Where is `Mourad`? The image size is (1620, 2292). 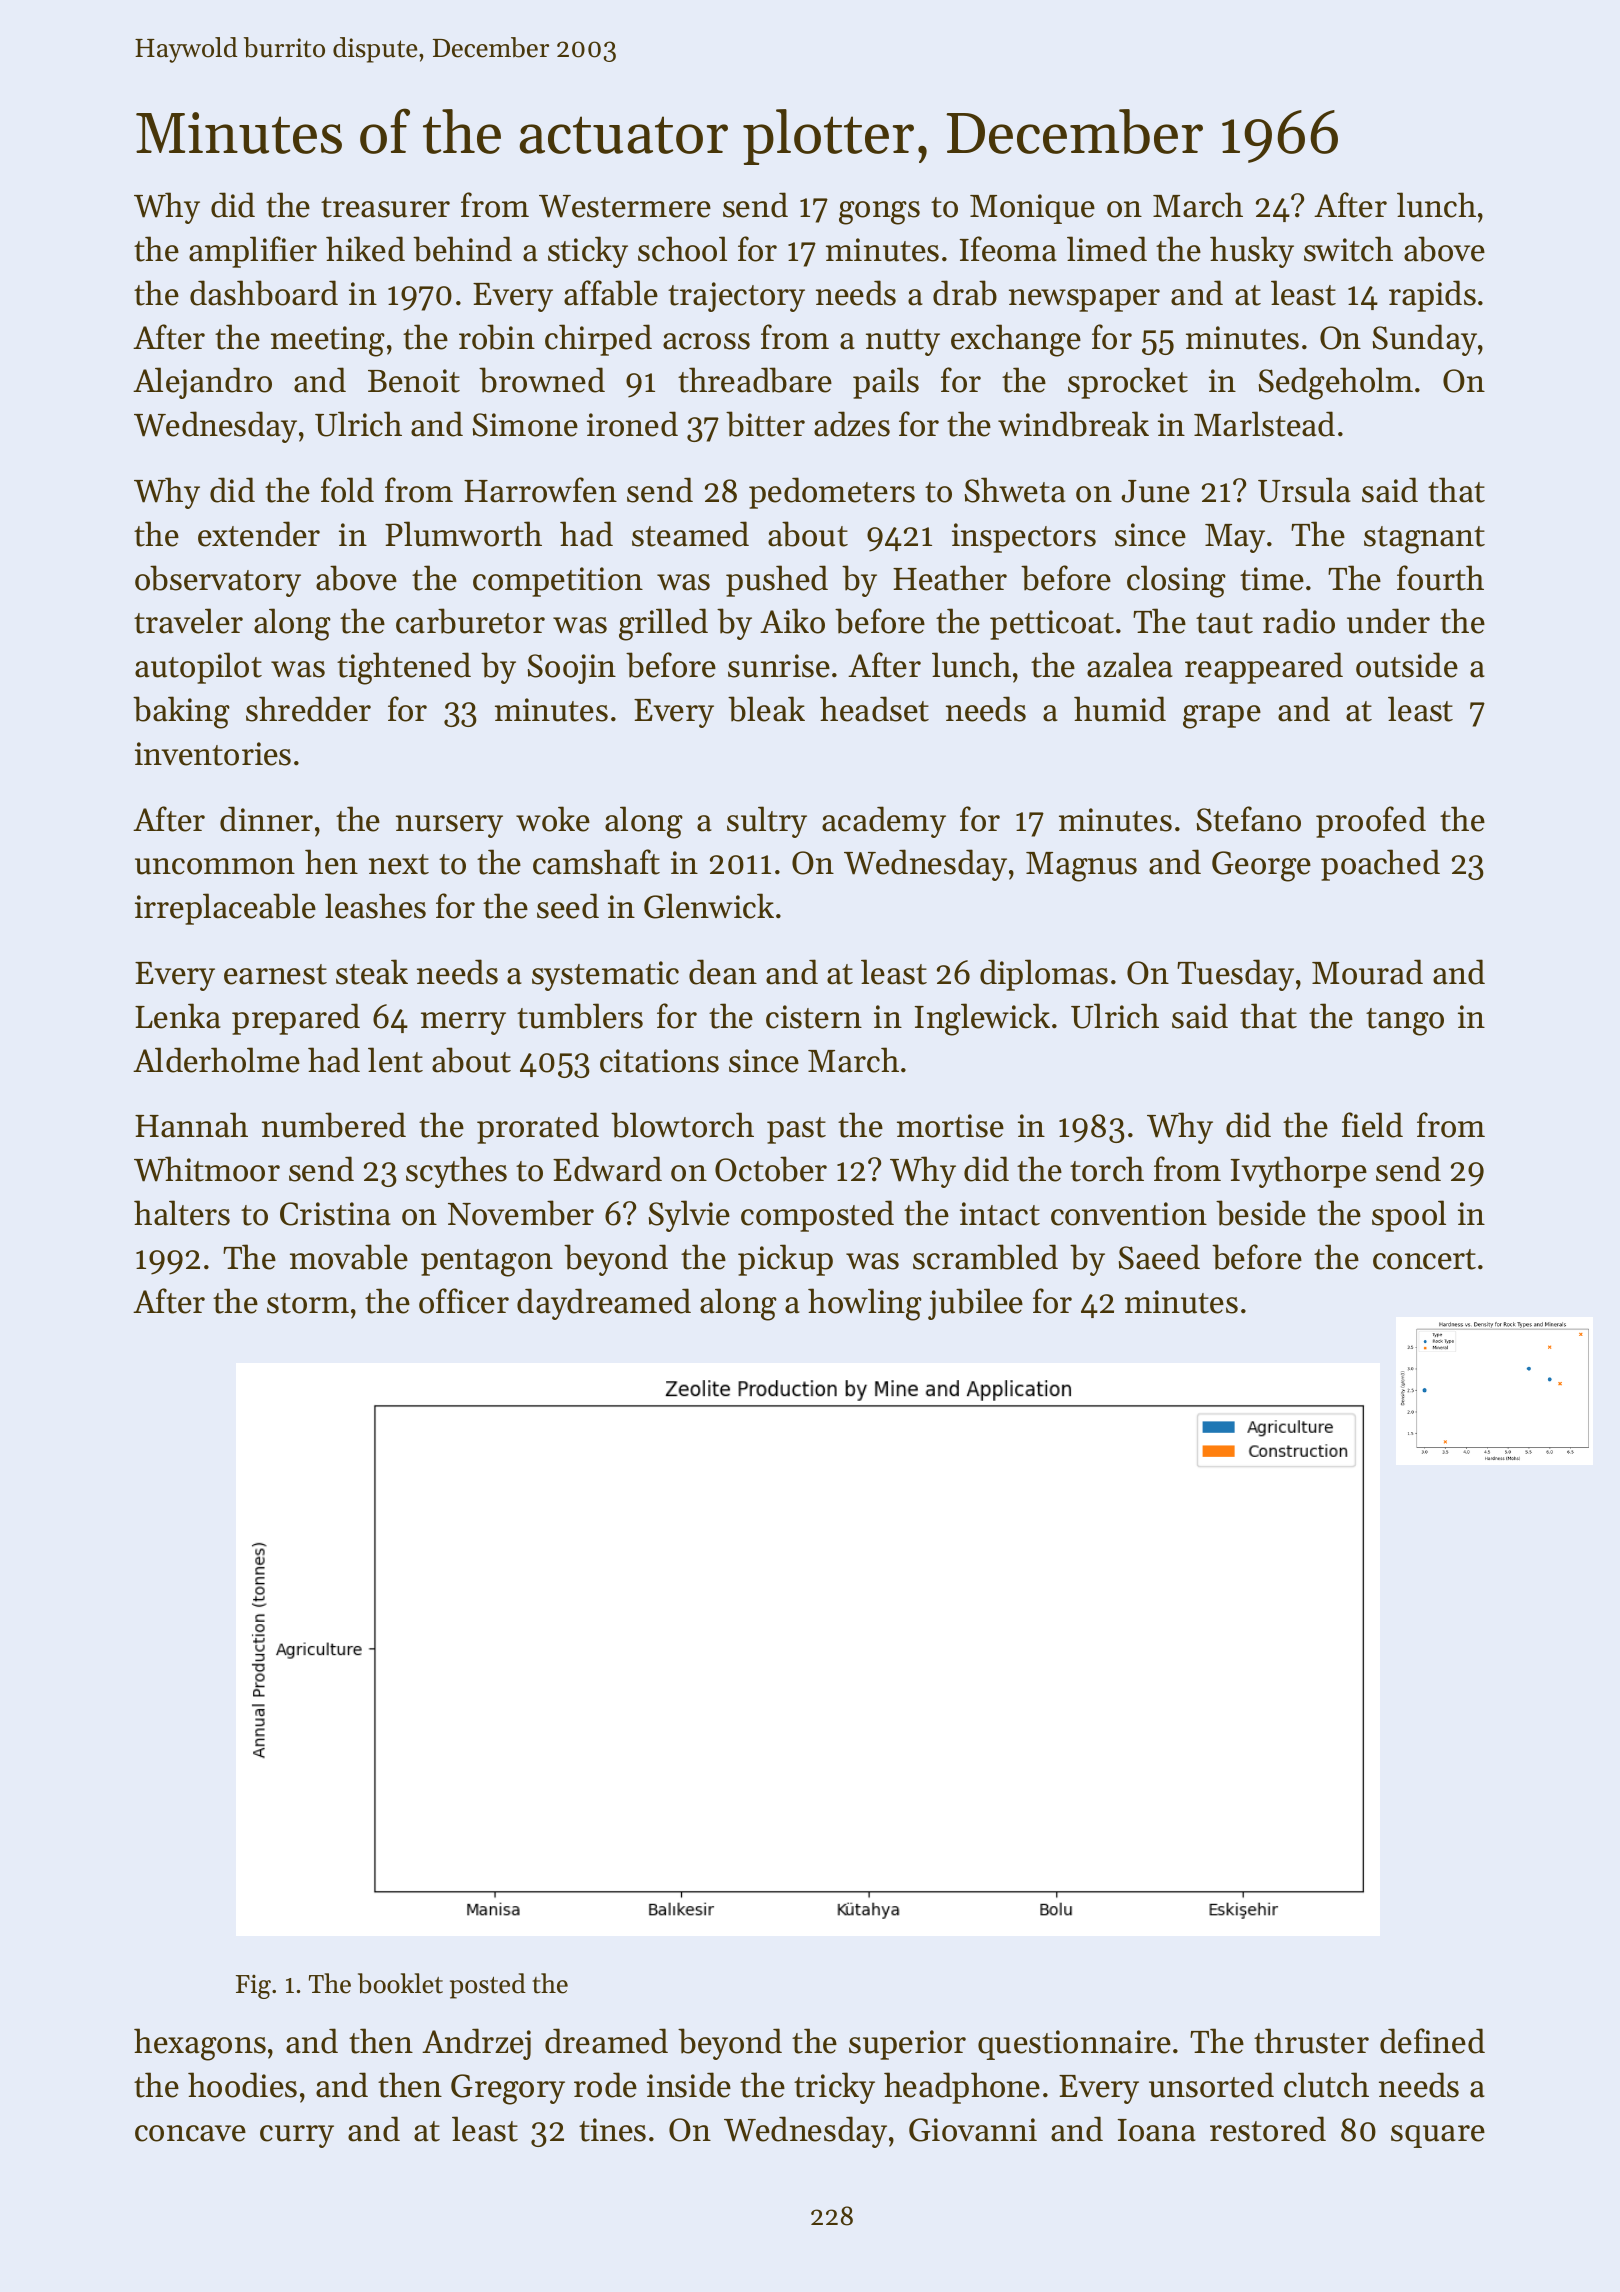
Mourad is located at coordinates (1367, 972).
